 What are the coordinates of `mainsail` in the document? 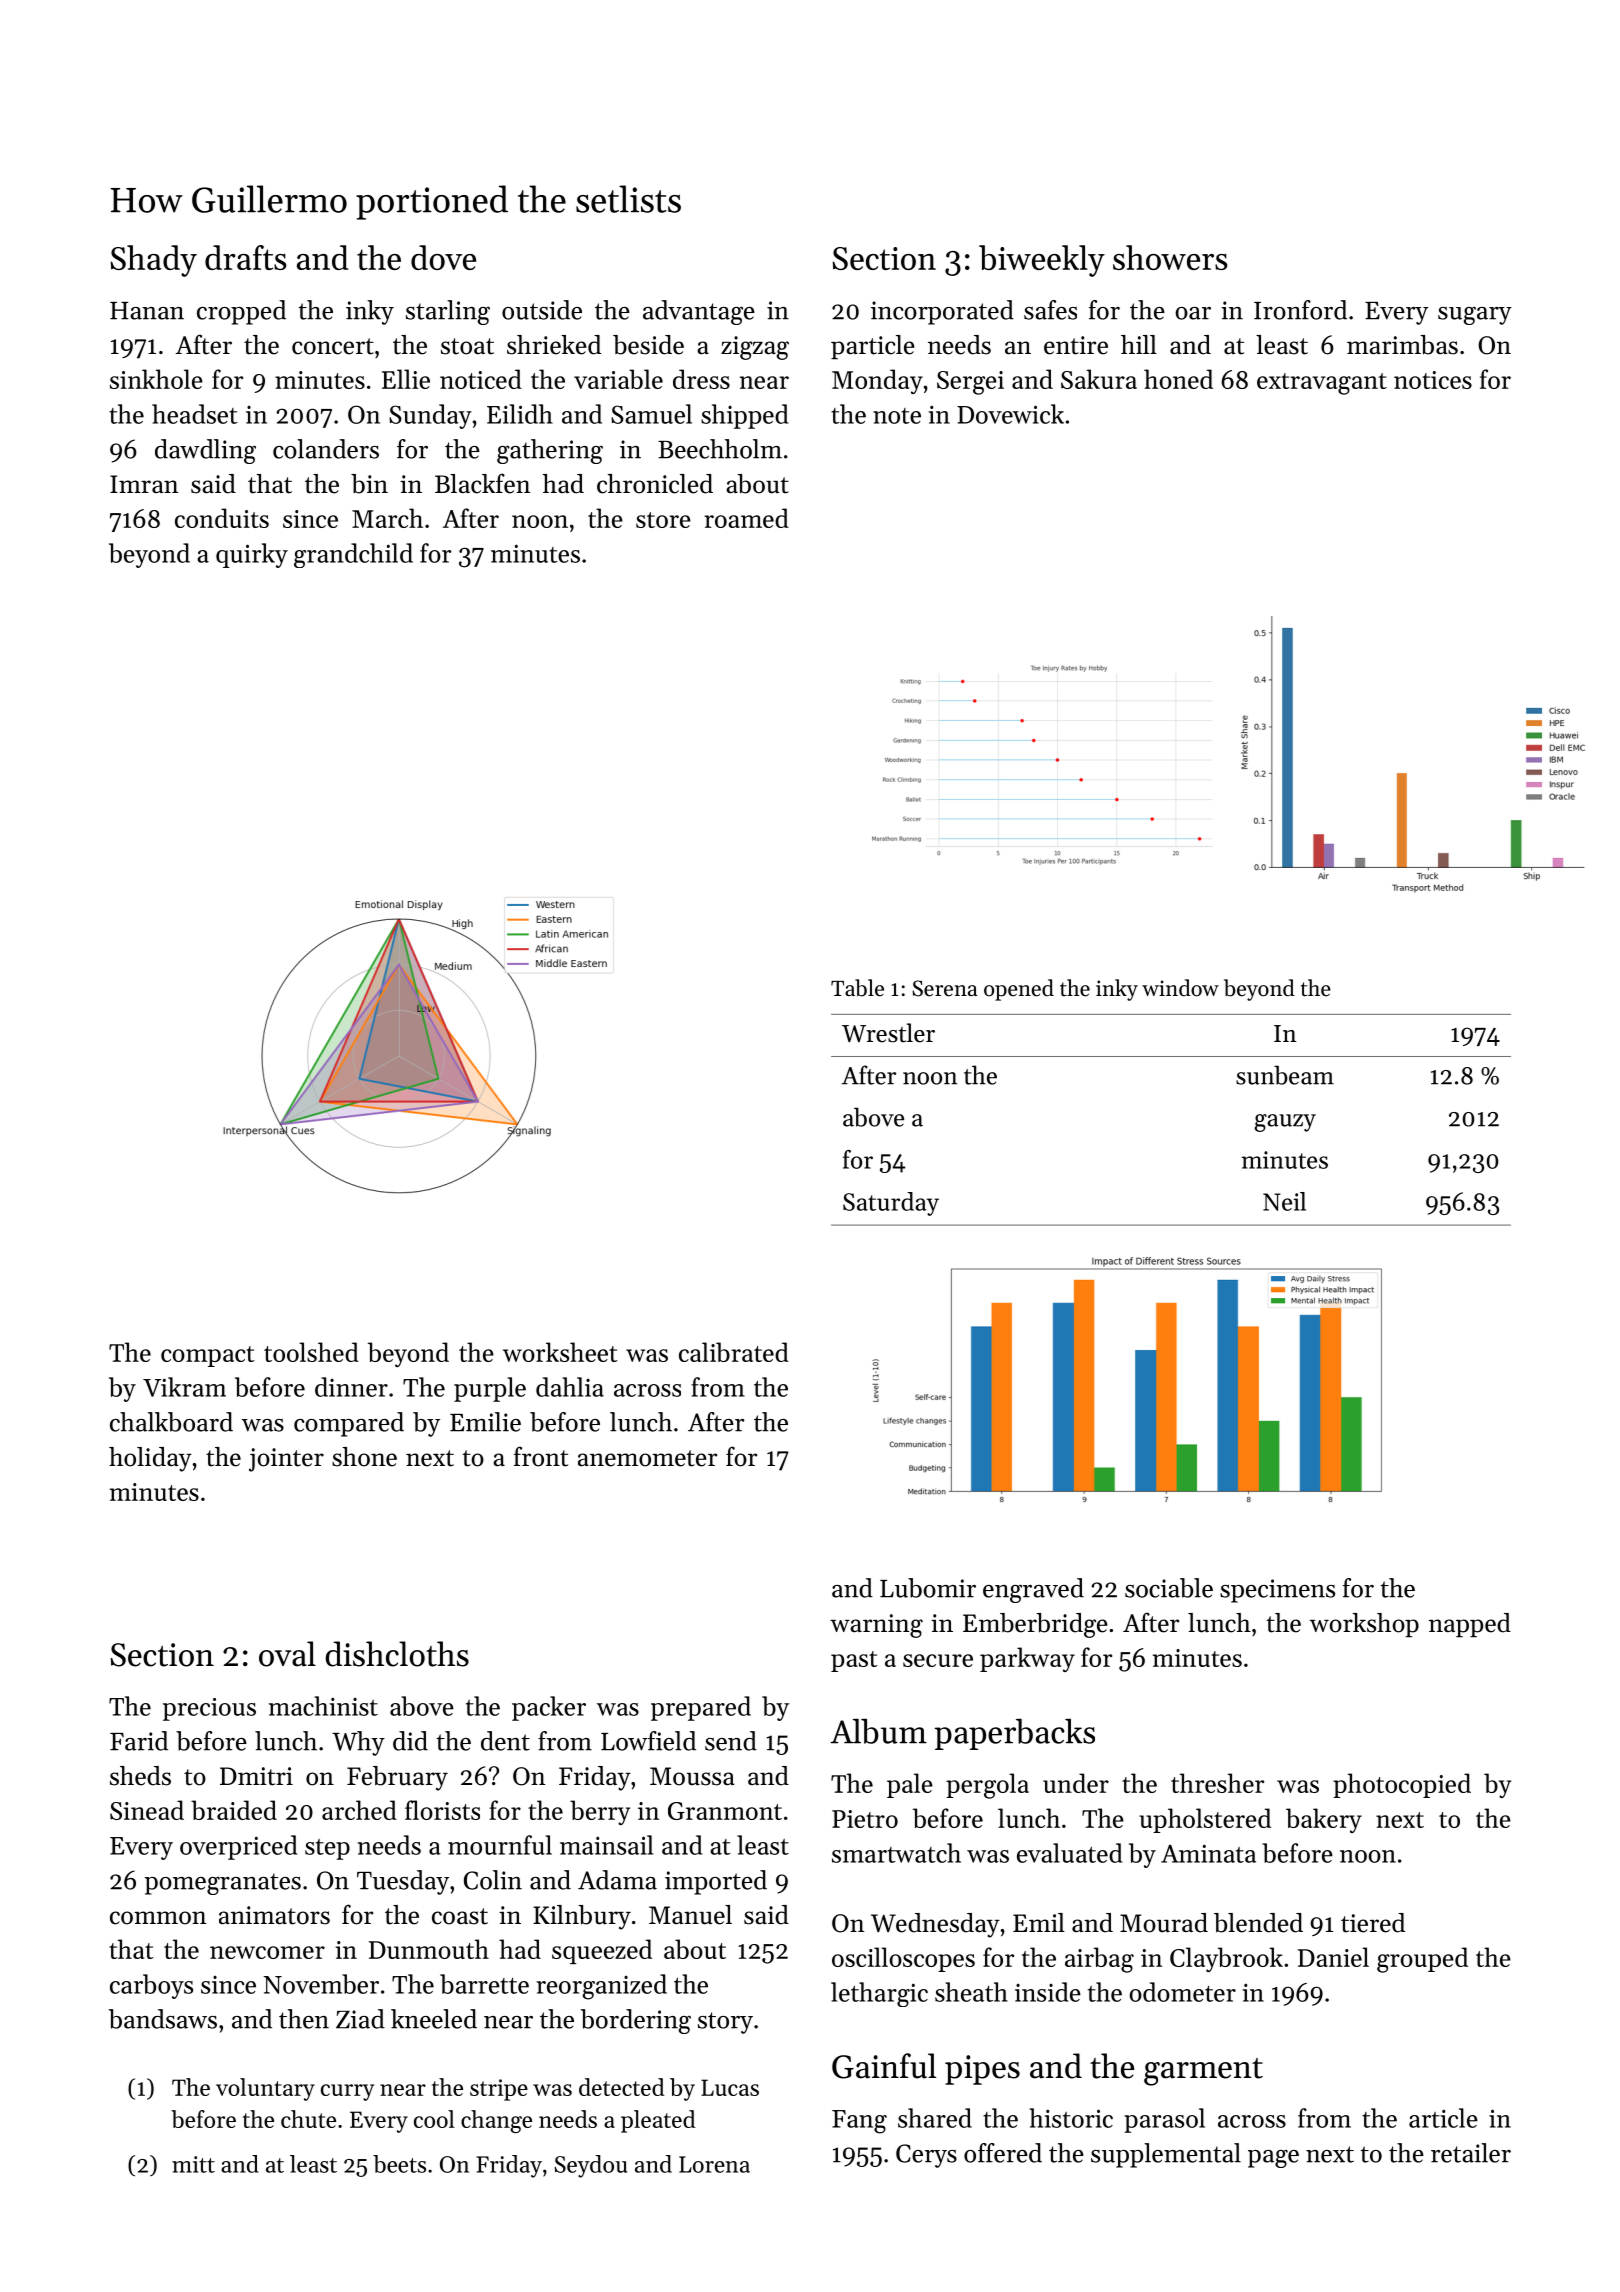 It's located at (606, 1845).
